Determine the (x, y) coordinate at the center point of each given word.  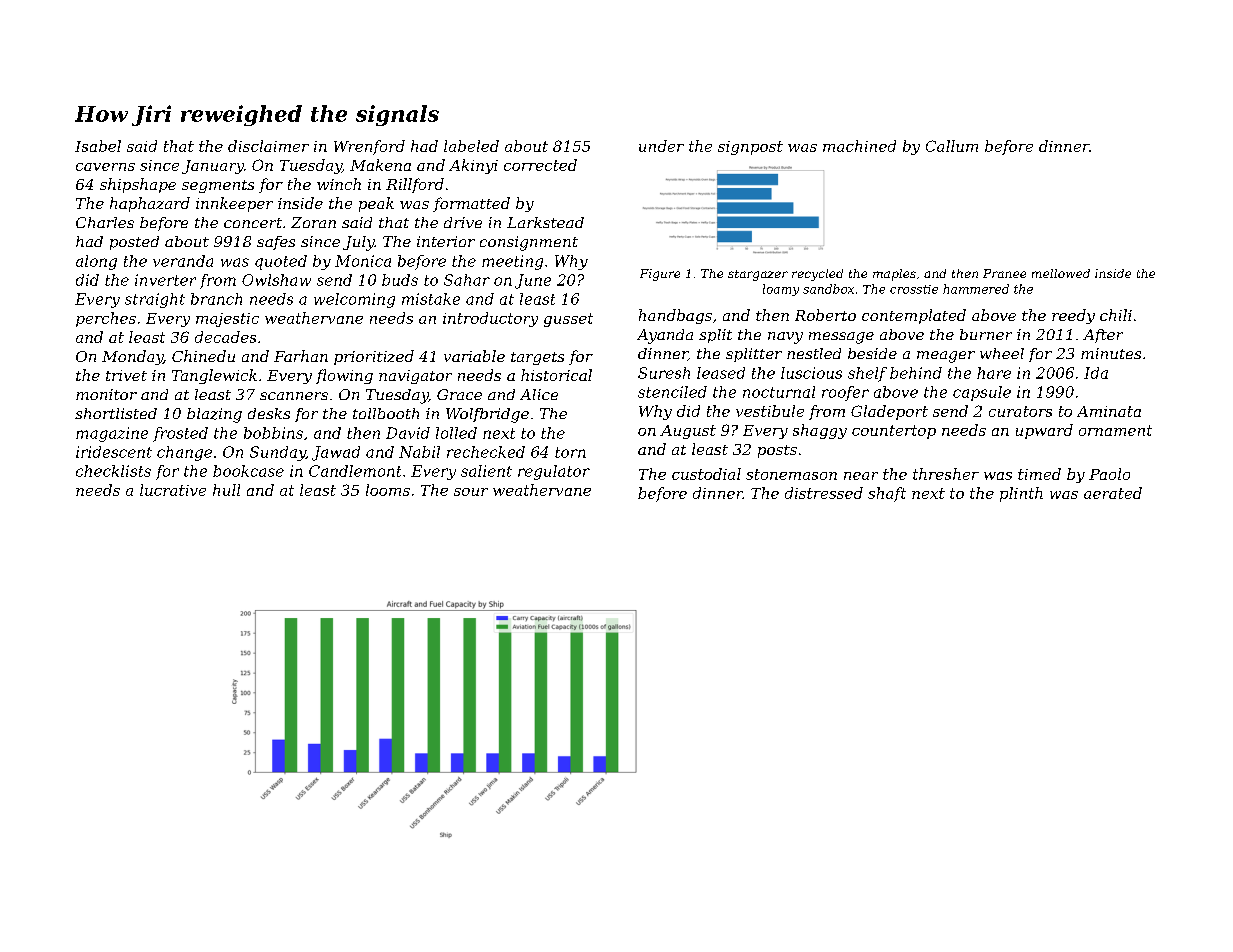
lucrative (173, 490)
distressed (824, 493)
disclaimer (268, 146)
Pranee (1004, 273)
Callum (952, 146)
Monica (363, 261)
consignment (529, 243)
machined (859, 146)
